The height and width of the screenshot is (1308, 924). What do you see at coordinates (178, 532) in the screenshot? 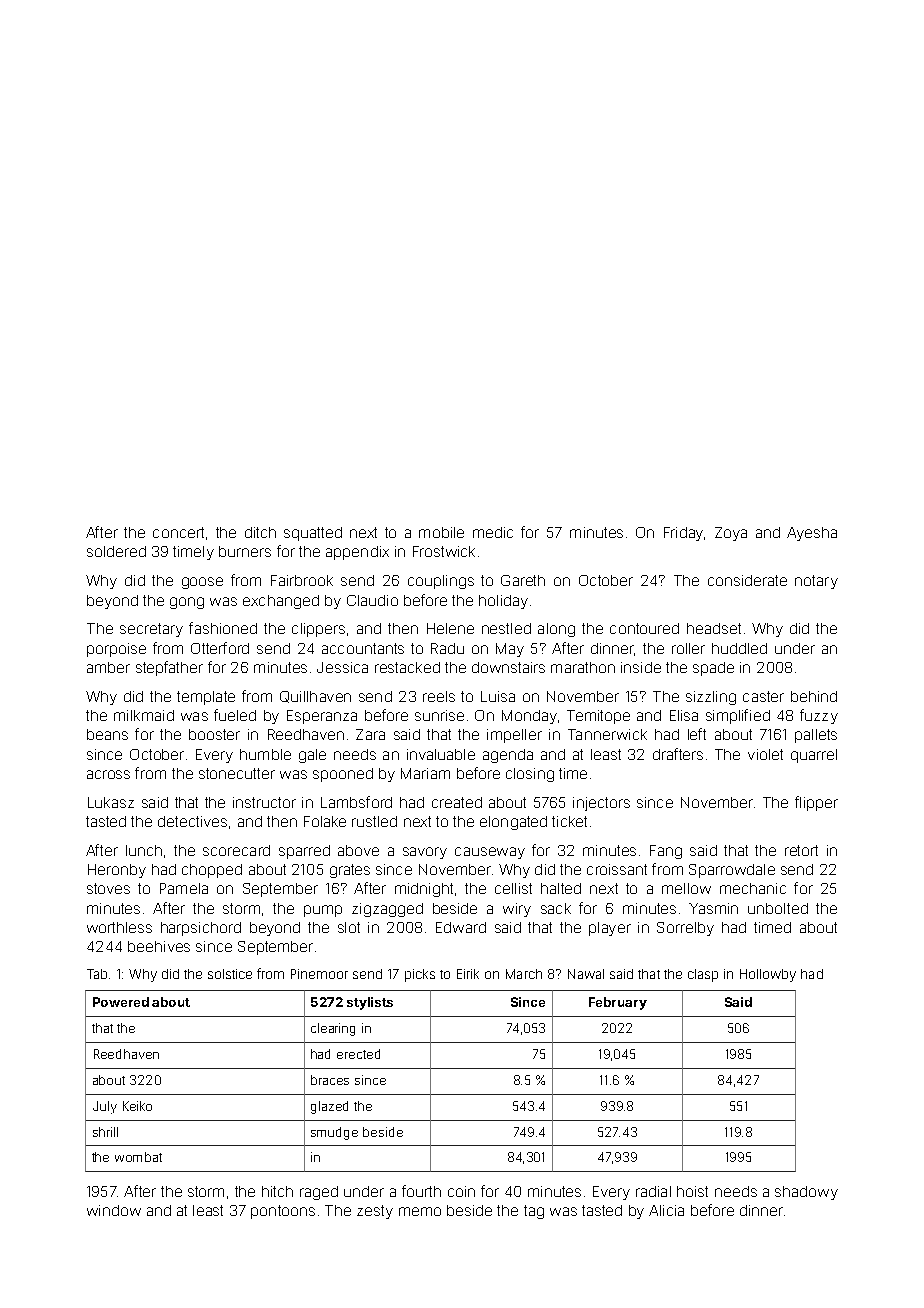
I see `concert` at bounding box center [178, 532].
